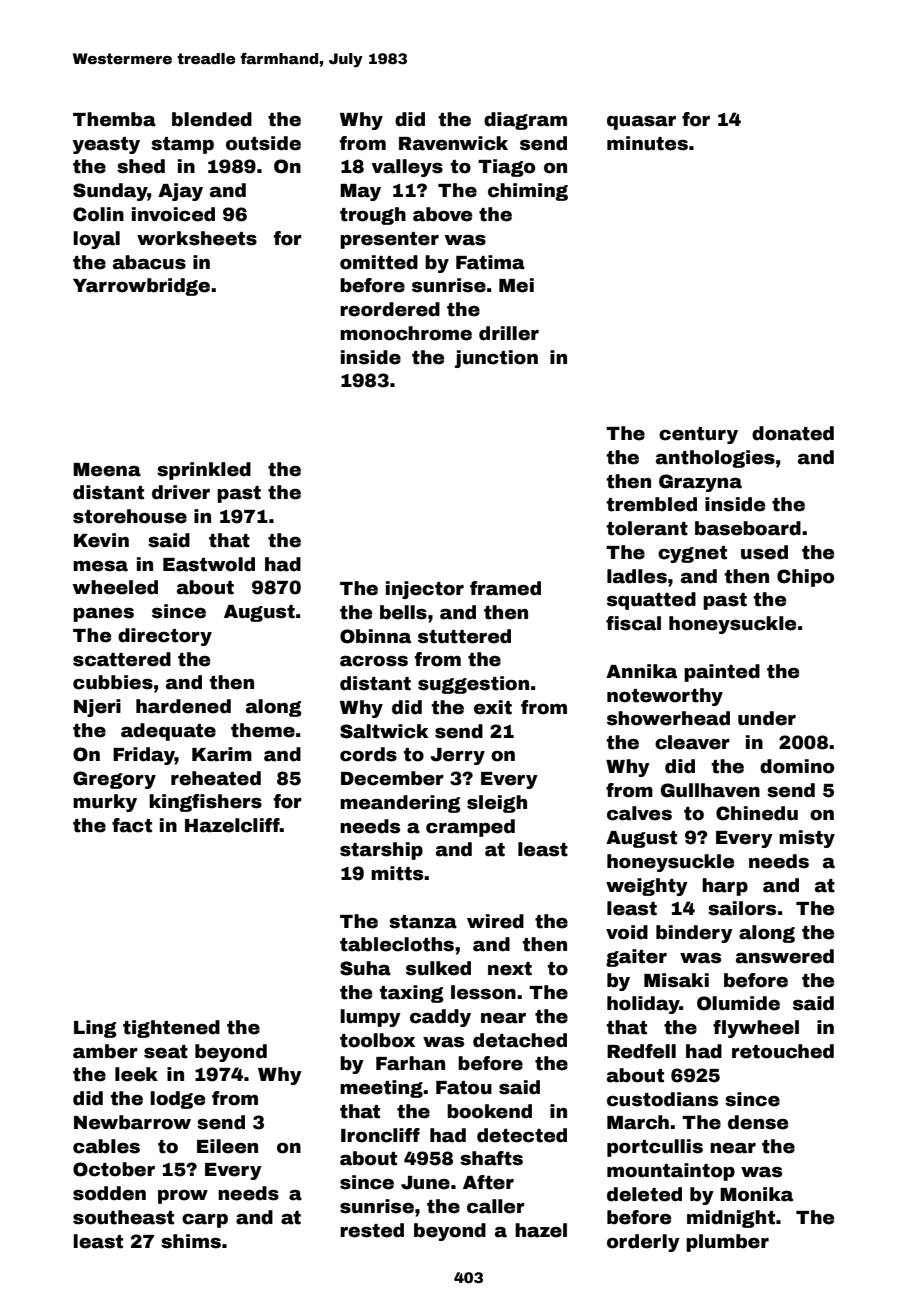 The width and height of the image is (908, 1316). I want to click on Eastwold, so click(209, 564).
